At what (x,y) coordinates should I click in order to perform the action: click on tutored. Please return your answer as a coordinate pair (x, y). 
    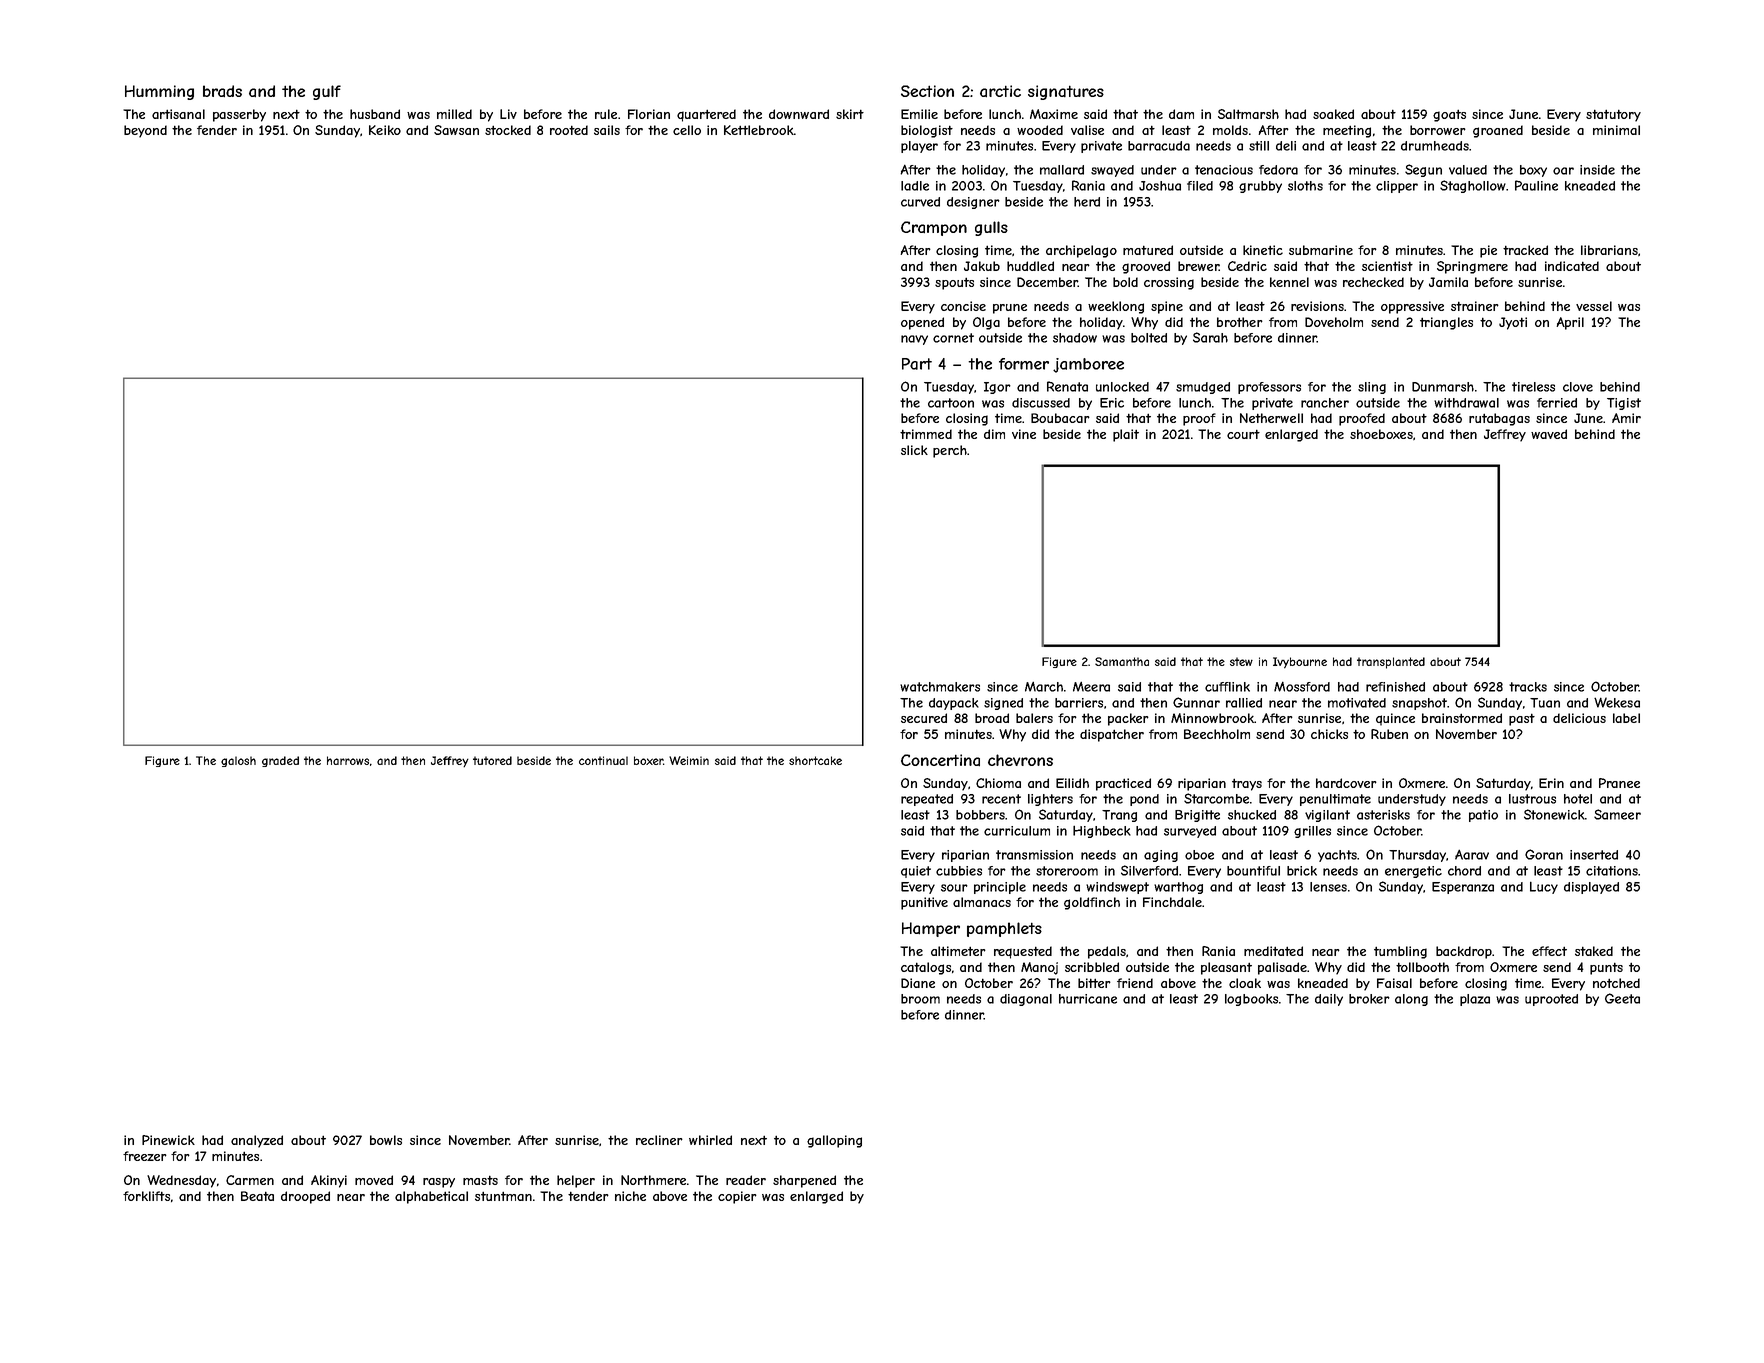
    Looking at the image, I should click on (492, 760).
